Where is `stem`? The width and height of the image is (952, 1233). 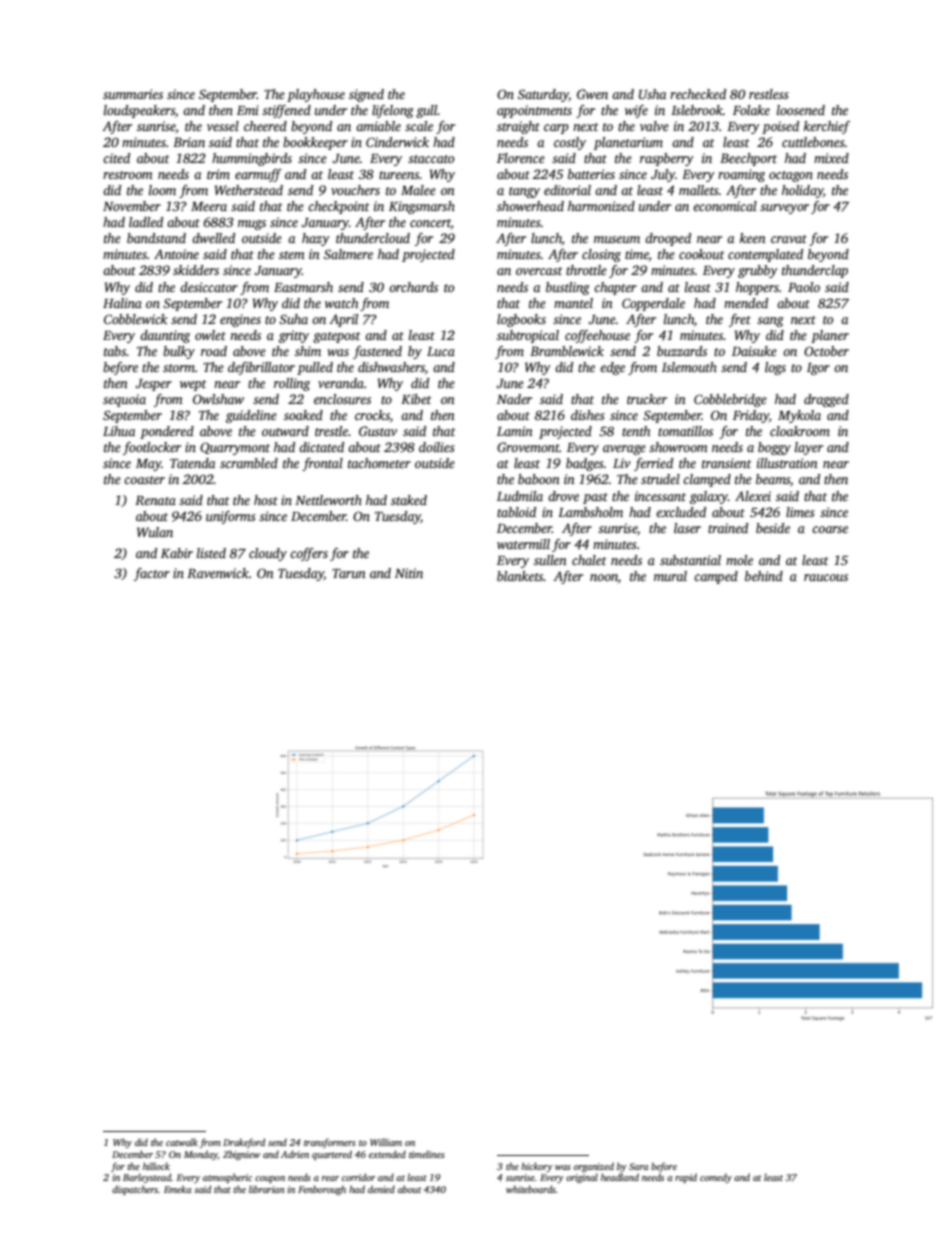
stem is located at coordinates (292, 255).
